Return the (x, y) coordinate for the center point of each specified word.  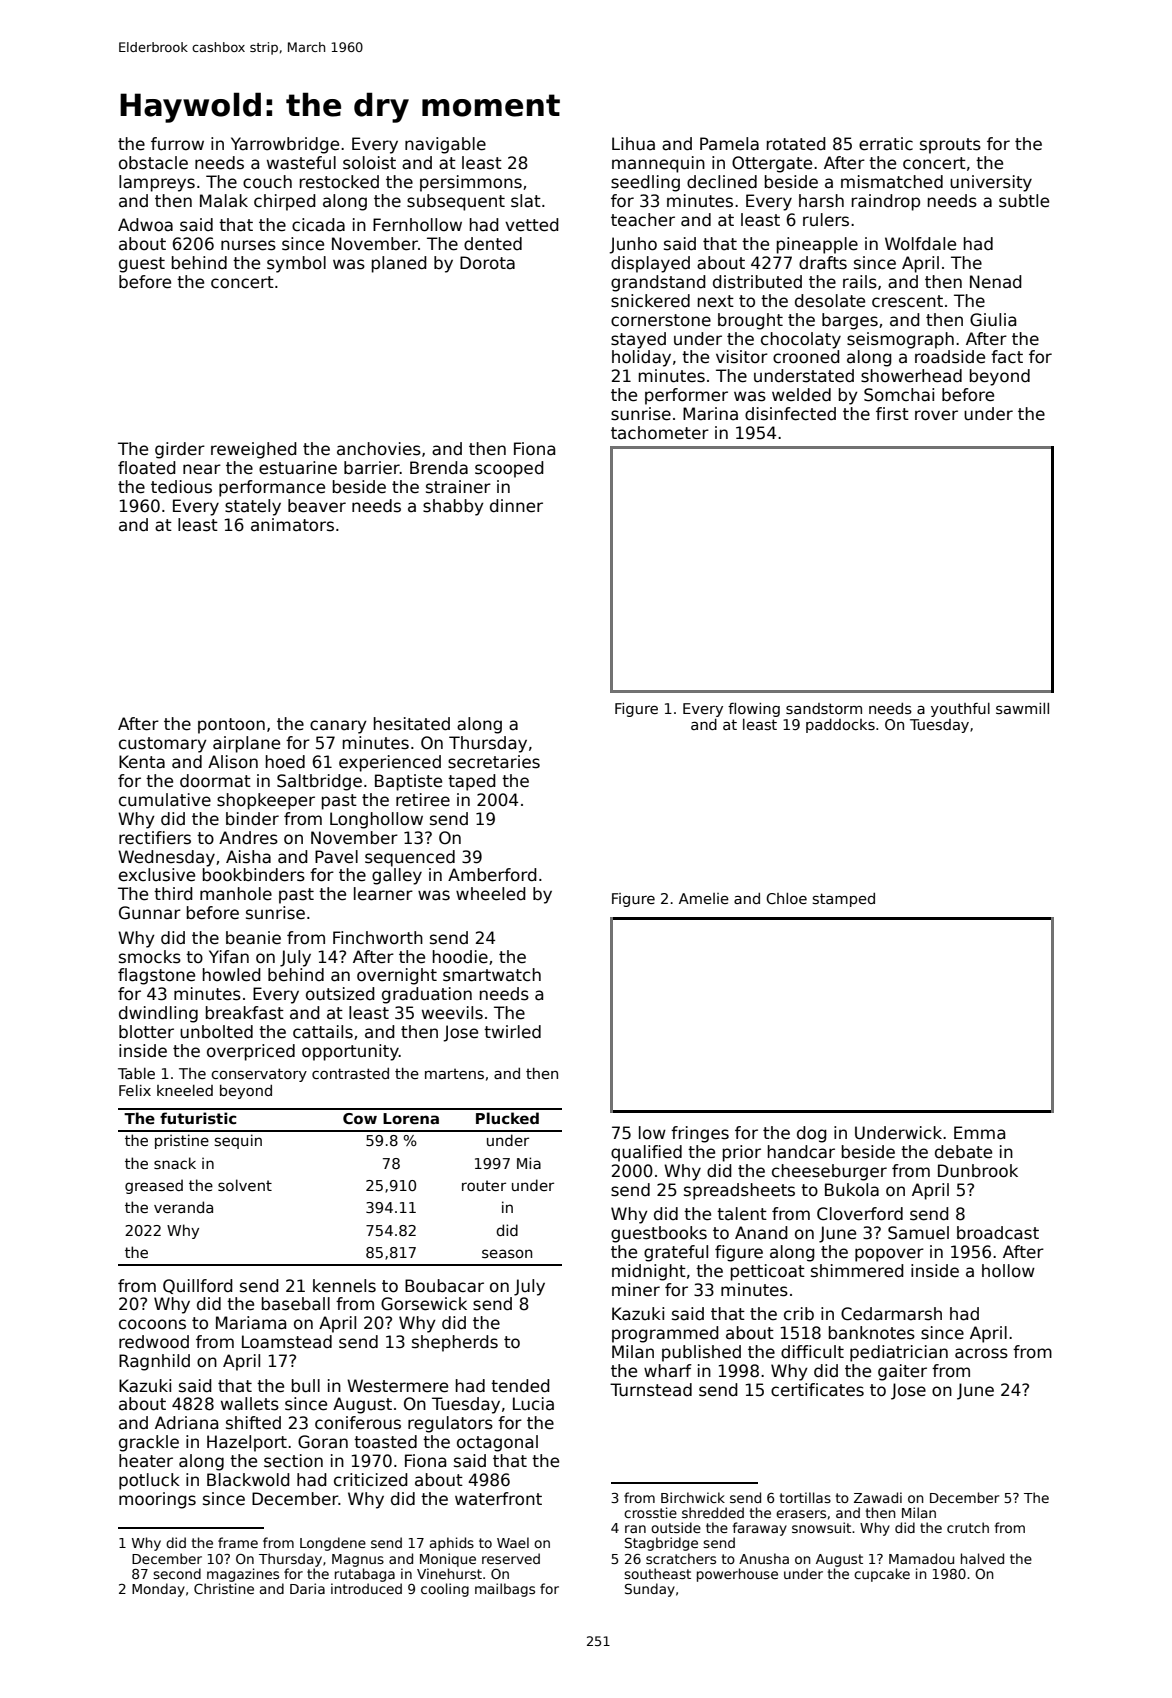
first (892, 414)
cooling (445, 1590)
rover (936, 415)
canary (338, 727)
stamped (844, 900)
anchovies (379, 449)
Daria (307, 1588)
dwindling (158, 1014)
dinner (516, 506)
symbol (296, 264)
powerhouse (737, 1575)
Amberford (492, 875)
